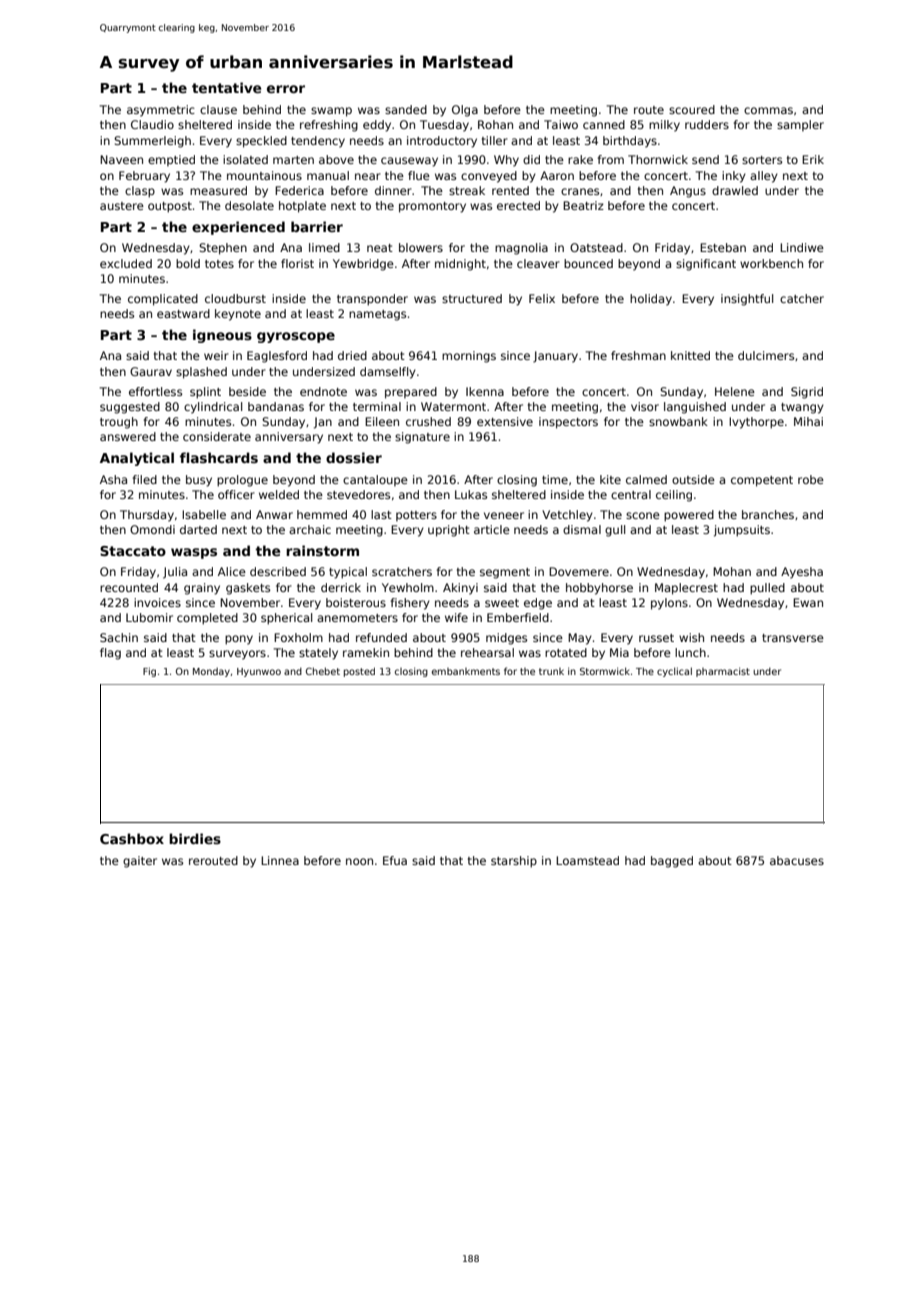 The width and height of the page is (924, 1308). I want to click on inspectors, so click(568, 423).
